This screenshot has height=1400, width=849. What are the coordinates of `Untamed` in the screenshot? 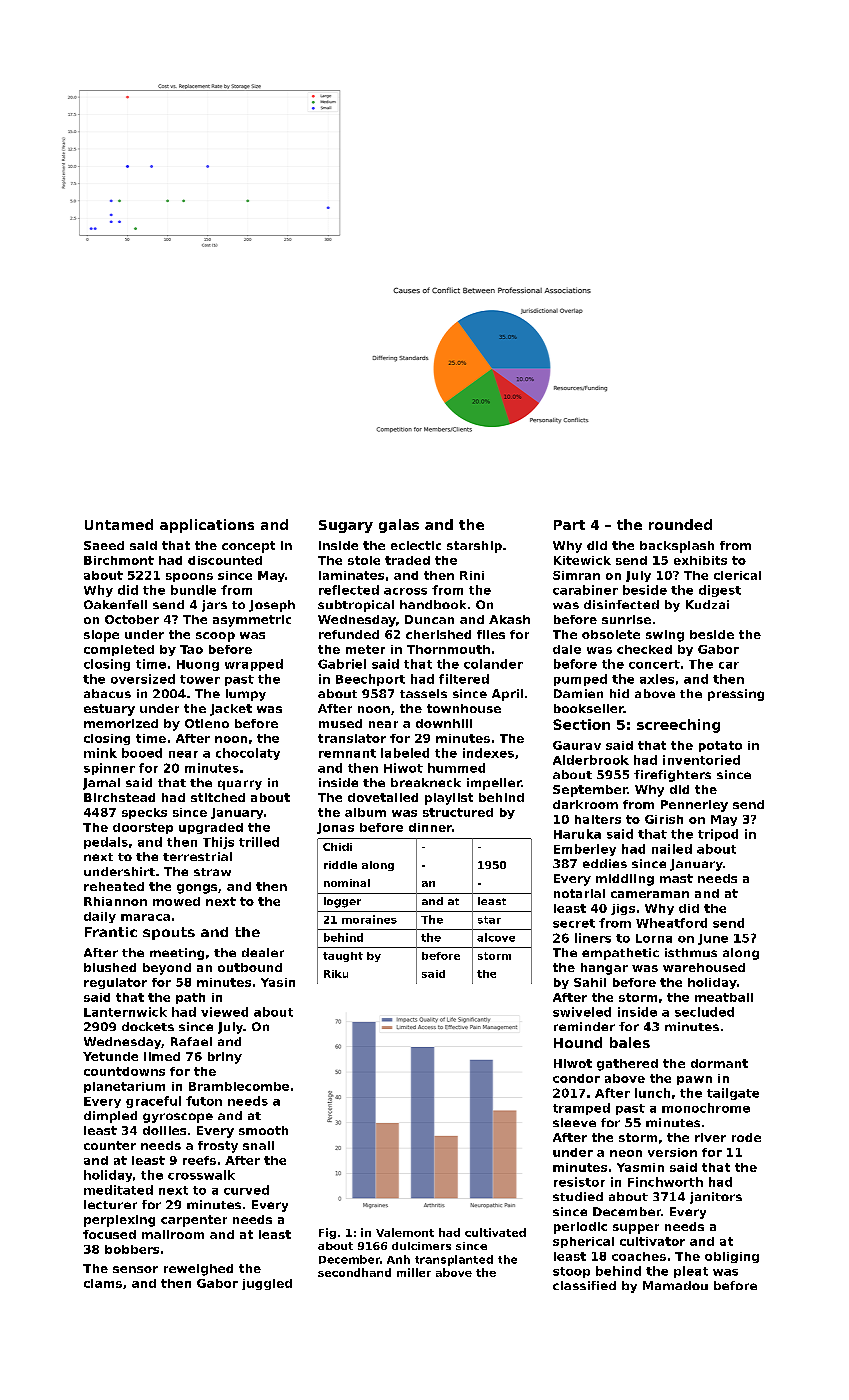 It's located at (119, 524).
